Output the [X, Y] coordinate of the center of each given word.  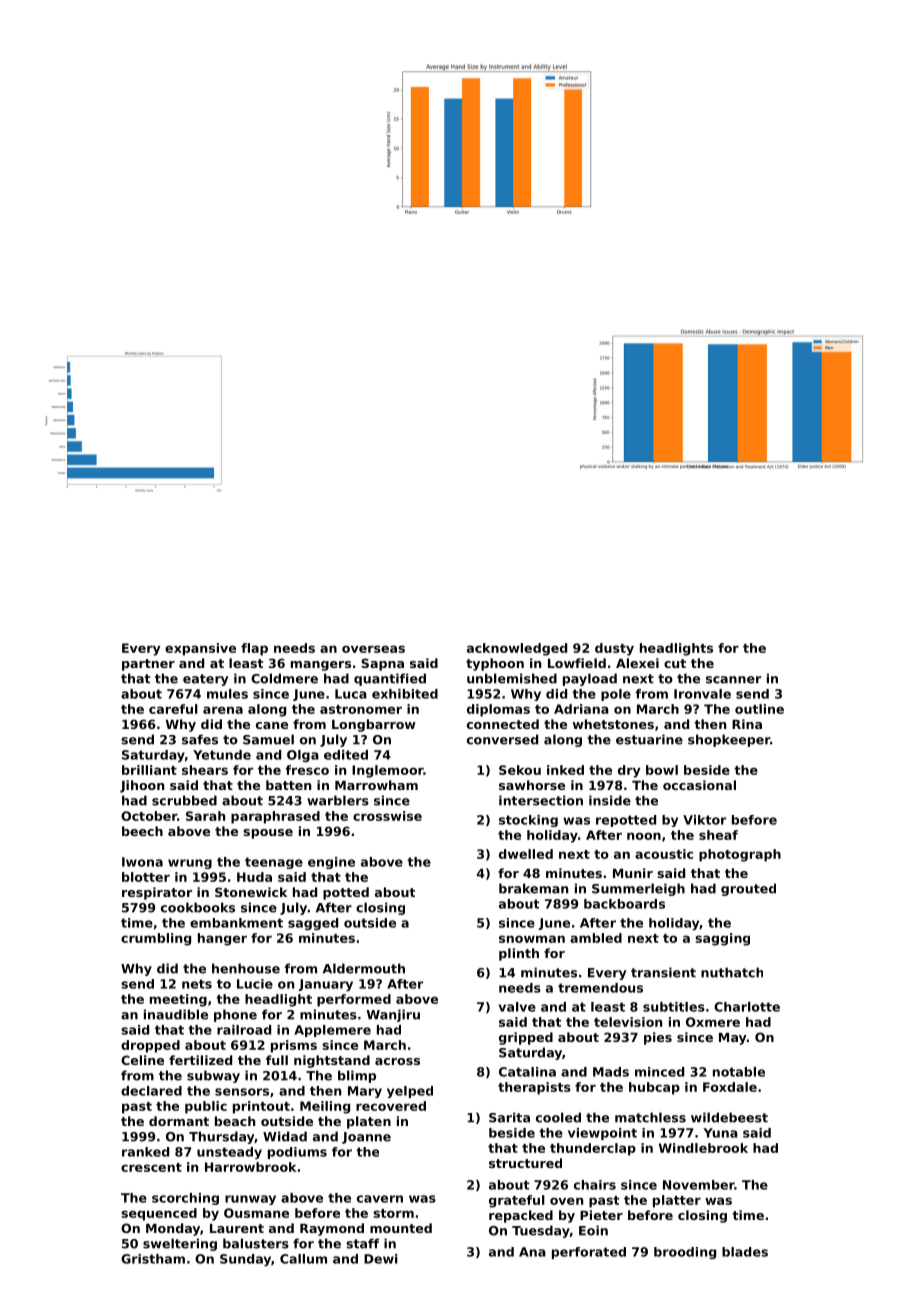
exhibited [405, 694]
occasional [699, 785]
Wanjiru [393, 1015]
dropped [150, 1046]
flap [254, 649]
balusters [256, 1243]
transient [663, 972]
